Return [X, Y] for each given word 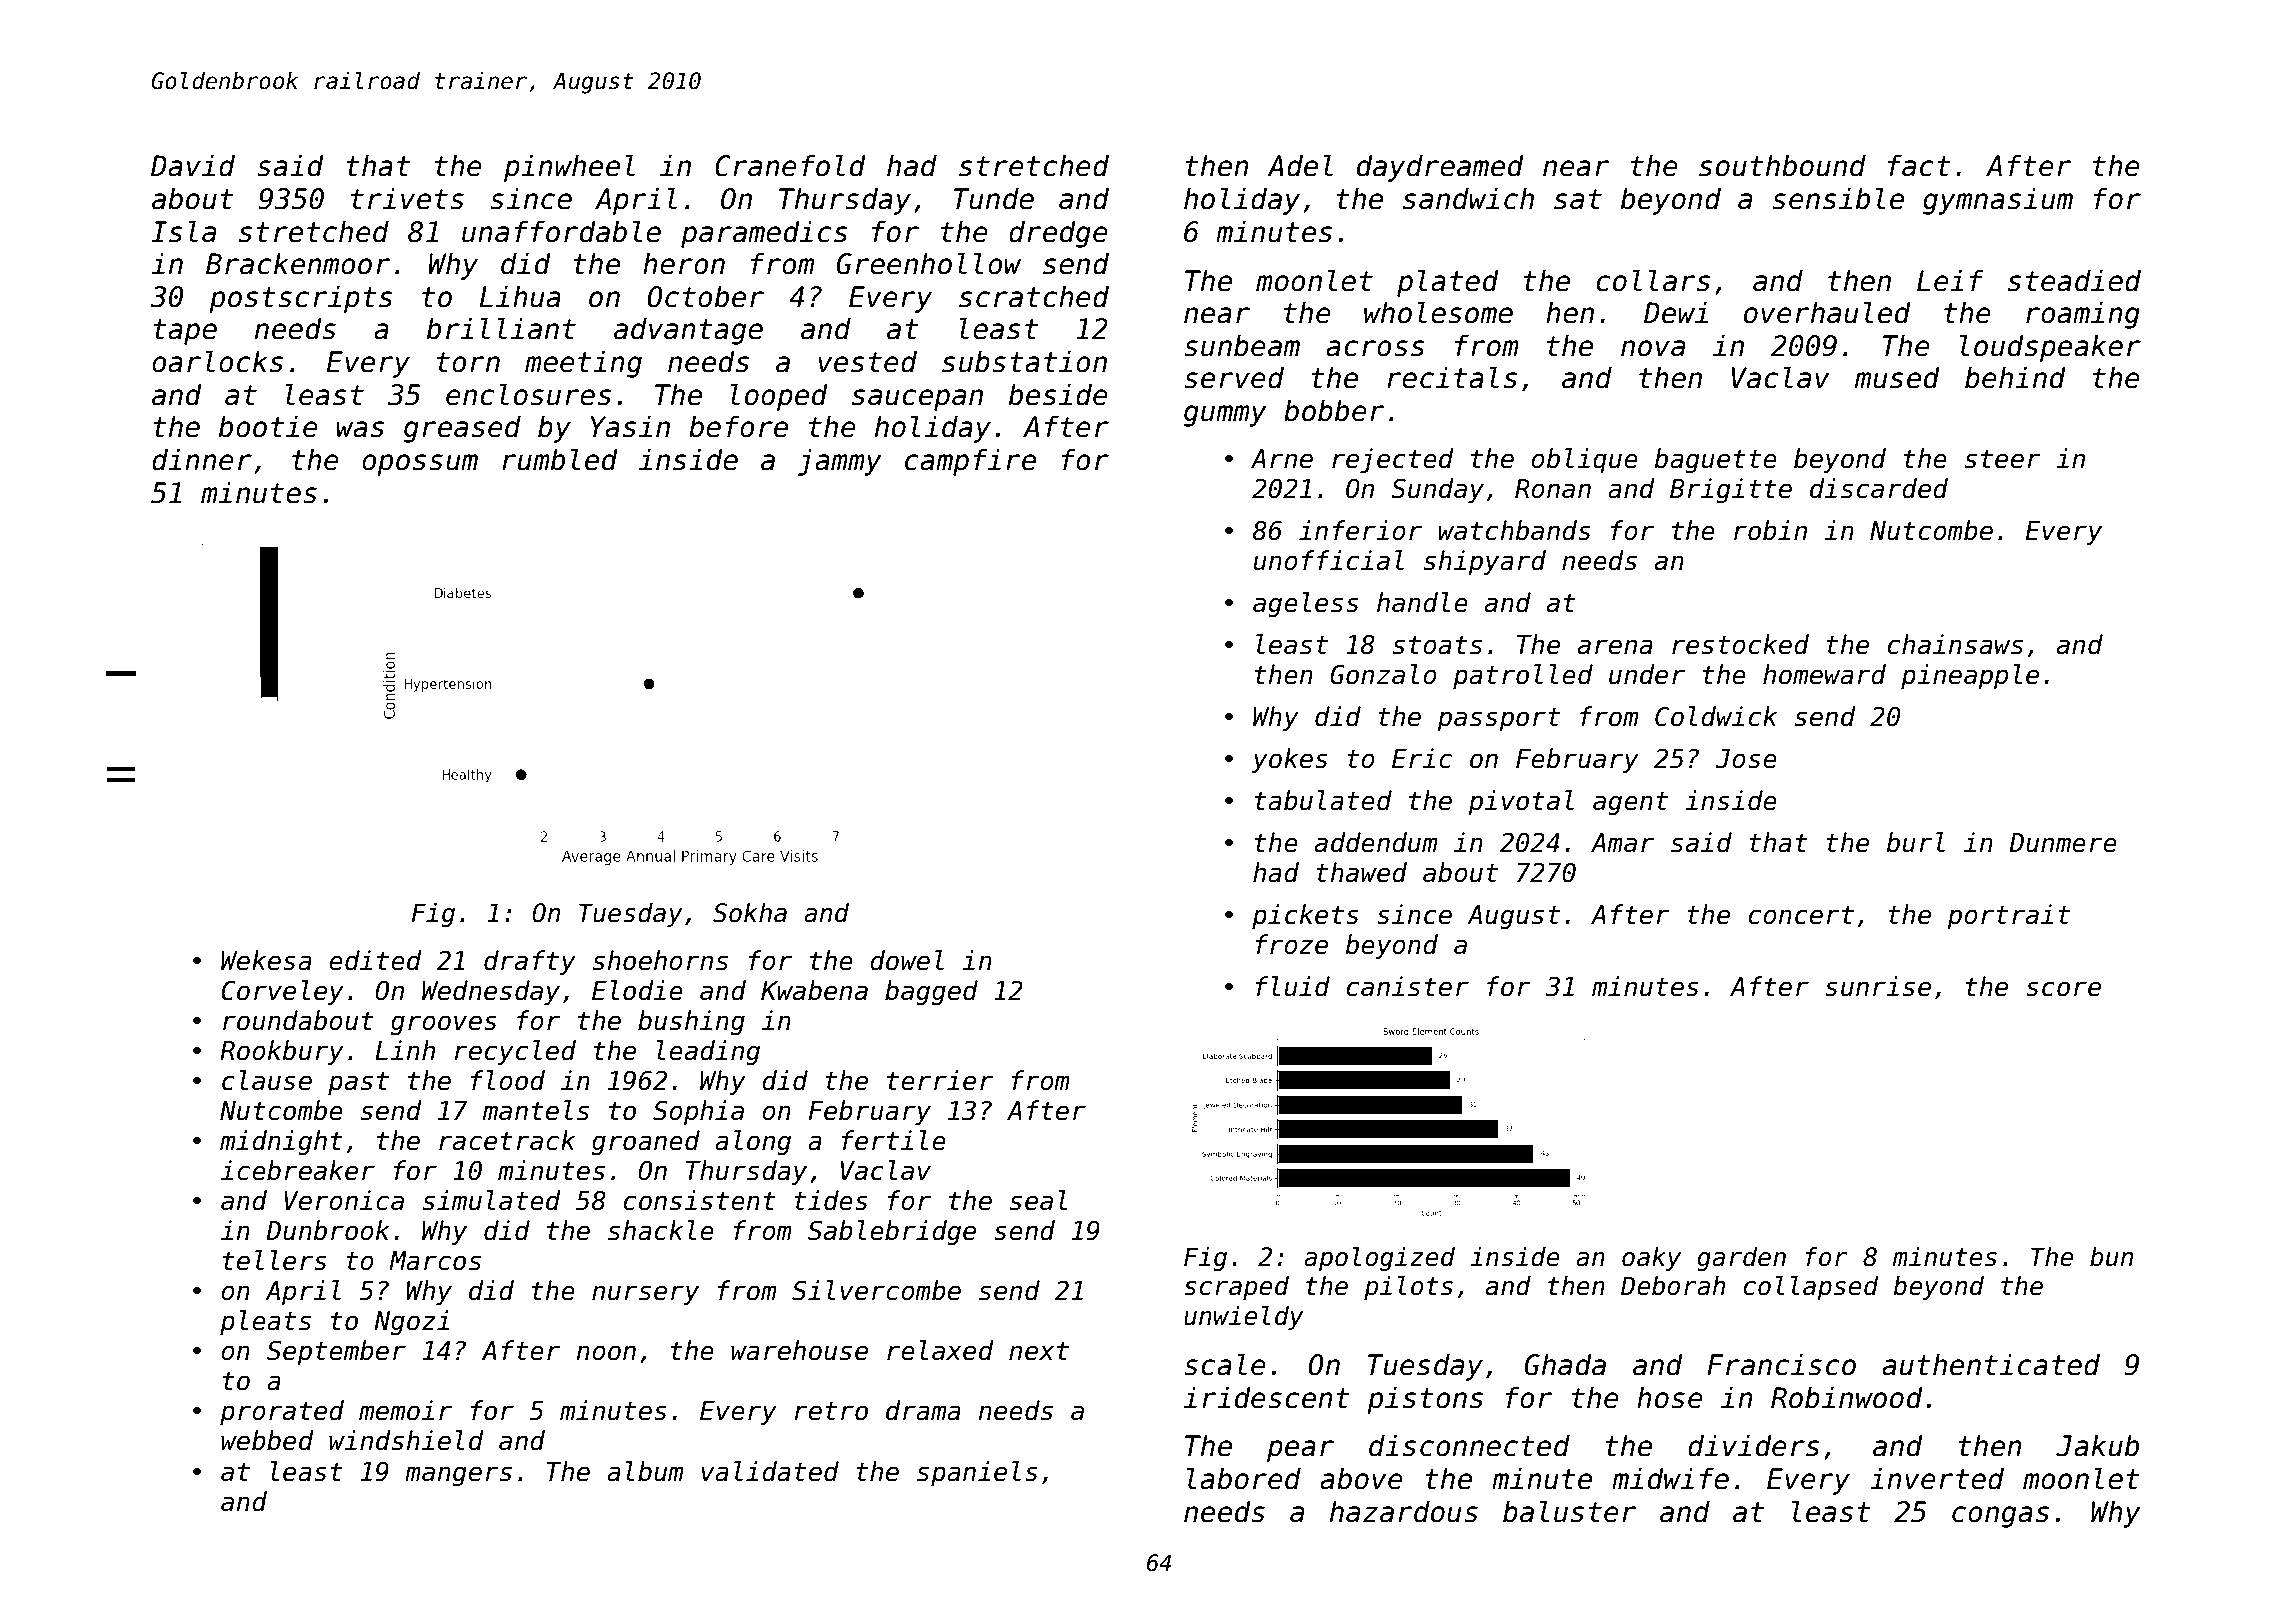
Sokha [750, 913]
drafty [530, 962]
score [2063, 989]
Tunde [993, 198]
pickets [1305, 916]
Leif [1950, 280]
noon [606, 1353]
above [1361, 1478]
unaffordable [561, 231]
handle [1422, 602]
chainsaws [1955, 644]
